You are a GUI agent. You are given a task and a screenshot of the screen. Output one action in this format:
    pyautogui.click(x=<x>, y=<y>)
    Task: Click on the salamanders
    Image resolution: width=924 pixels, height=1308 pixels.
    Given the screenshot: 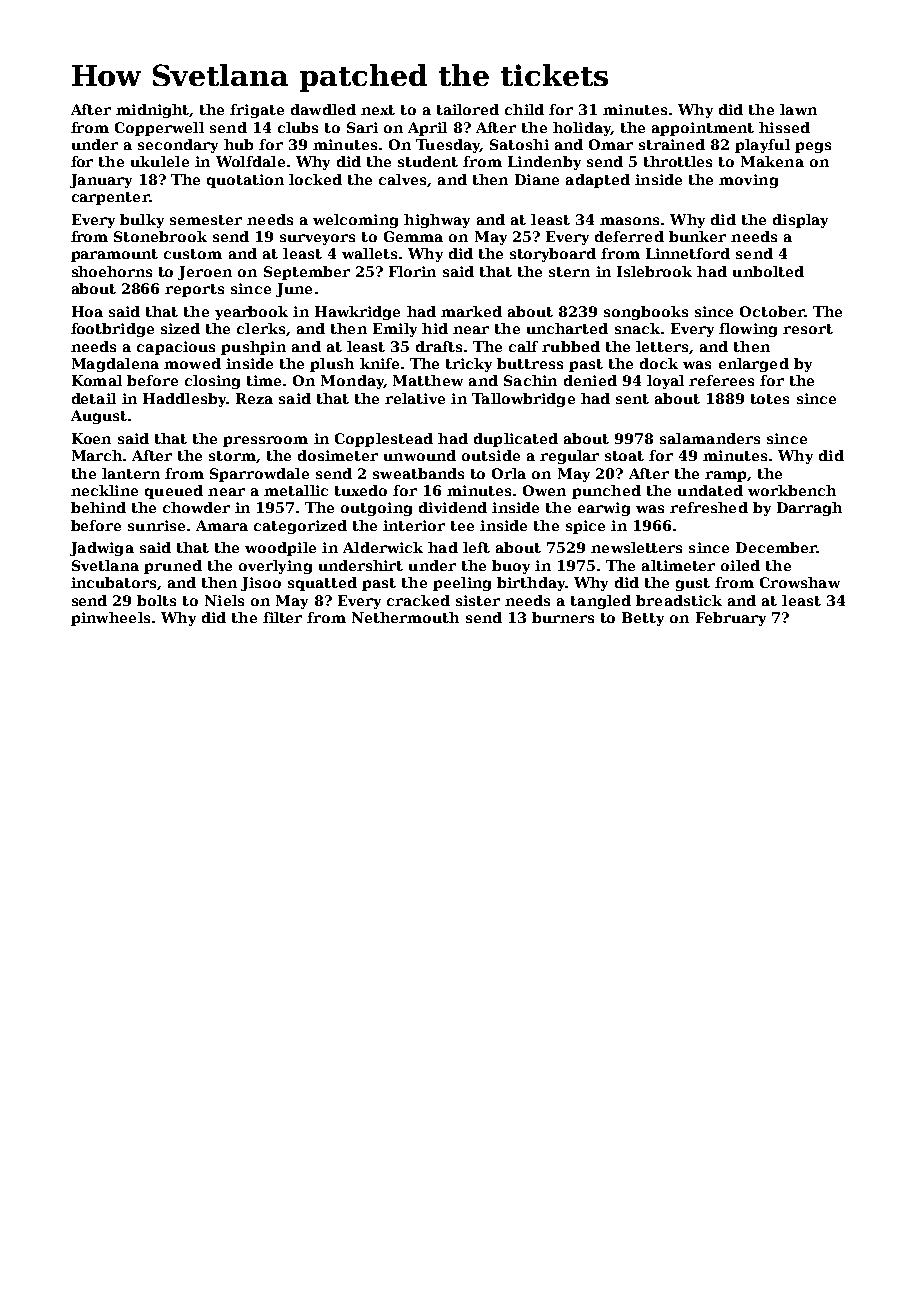 What is the action you would take?
    pyautogui.click(x=710, y=438)
